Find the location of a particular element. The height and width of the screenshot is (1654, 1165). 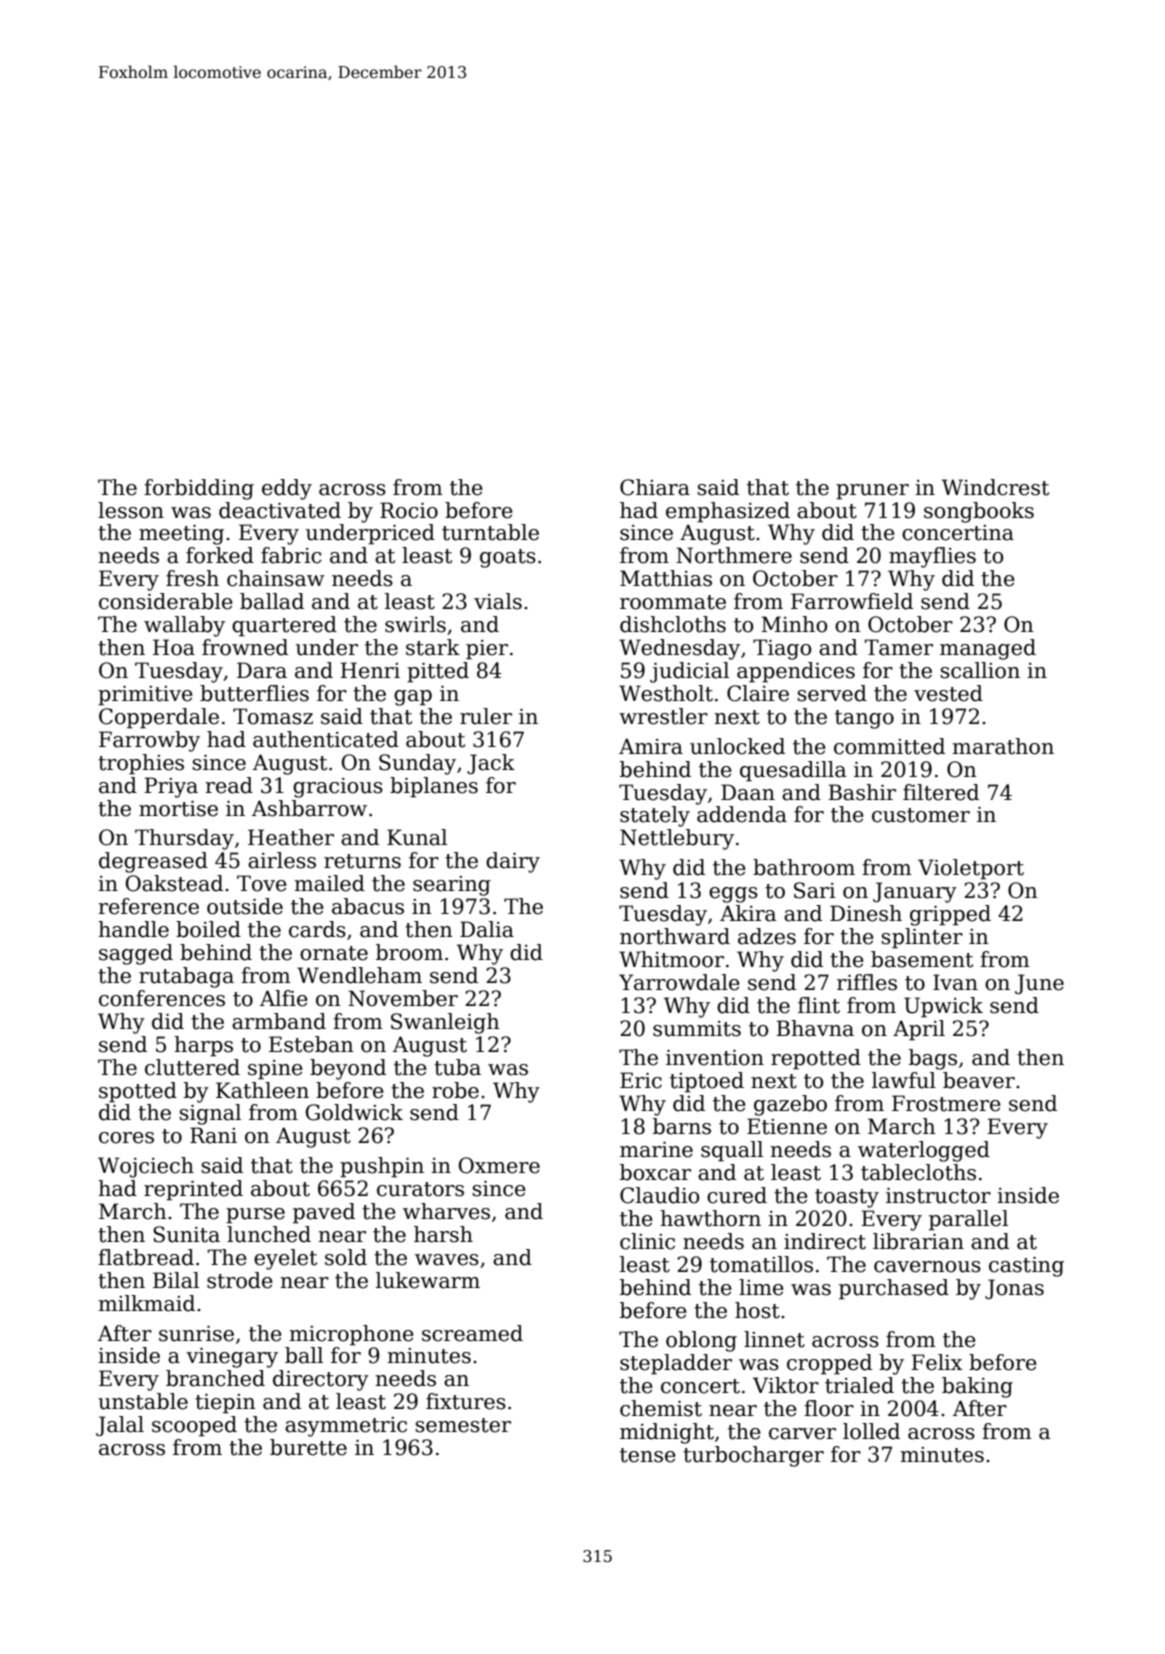

lesson is located at coordinates (131, 510).
